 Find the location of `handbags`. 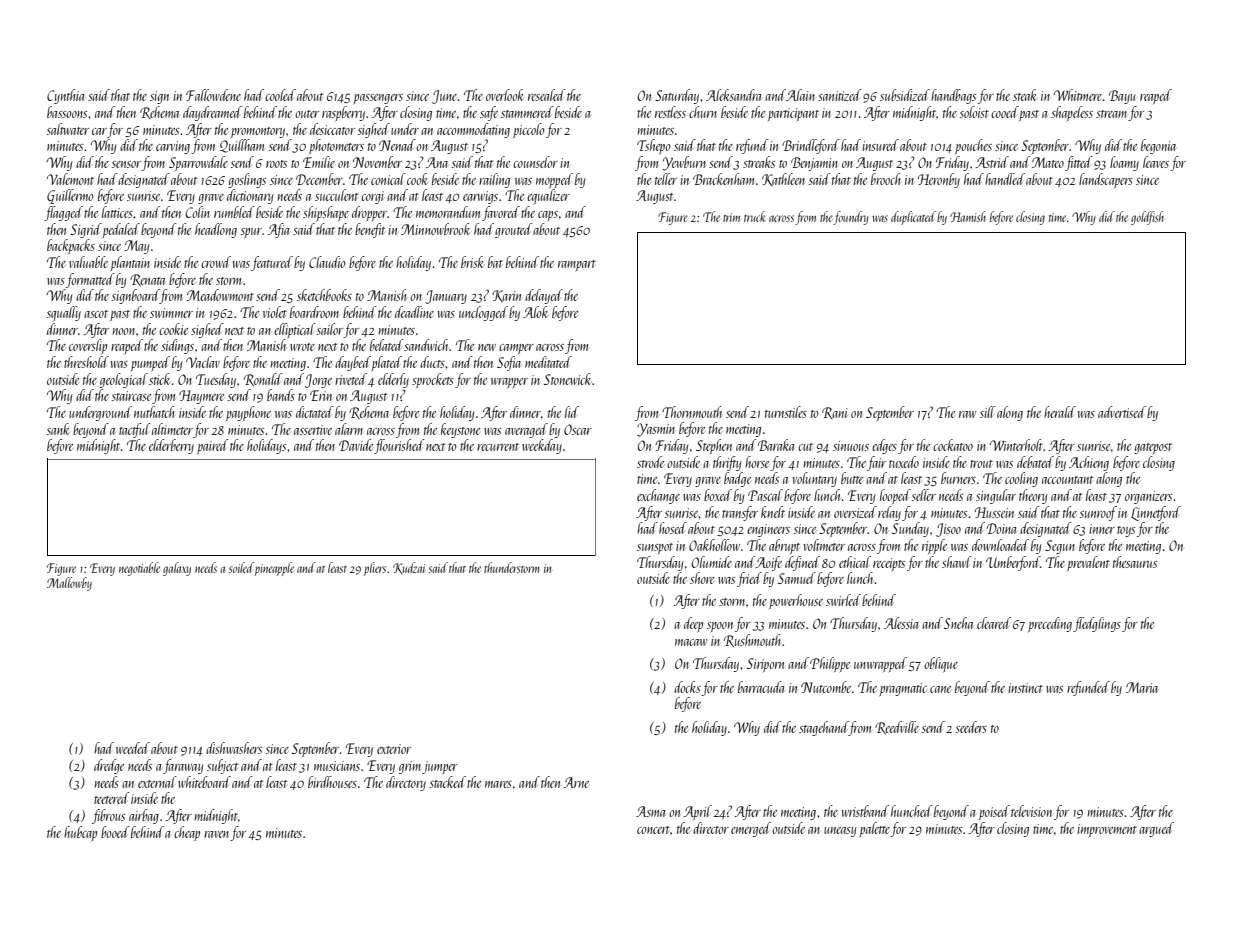

handbags is located at coordinates (953, 96).
